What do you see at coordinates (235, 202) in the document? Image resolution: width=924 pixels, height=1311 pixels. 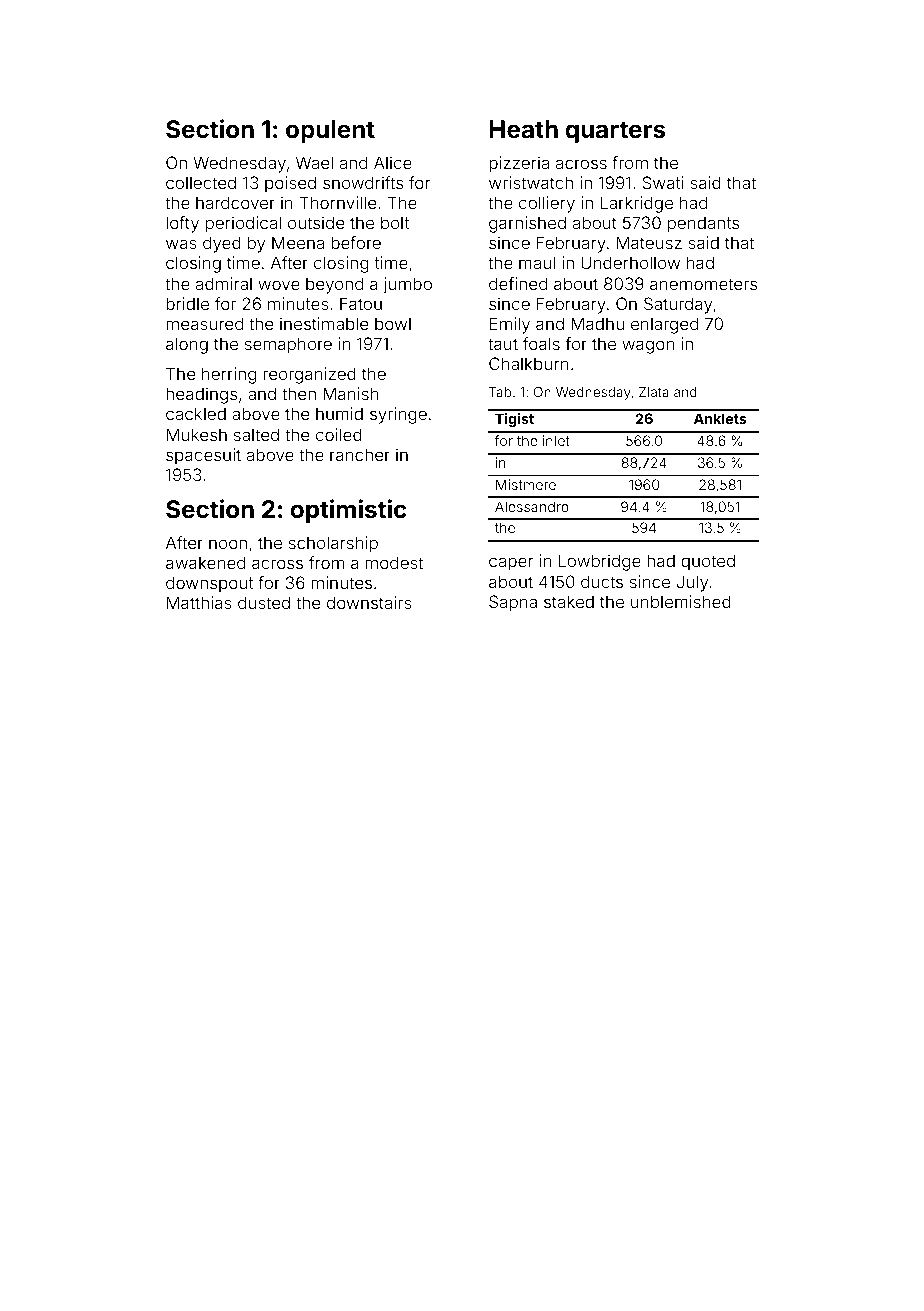 I see `hardcover` at bounding box center [235, 202].
